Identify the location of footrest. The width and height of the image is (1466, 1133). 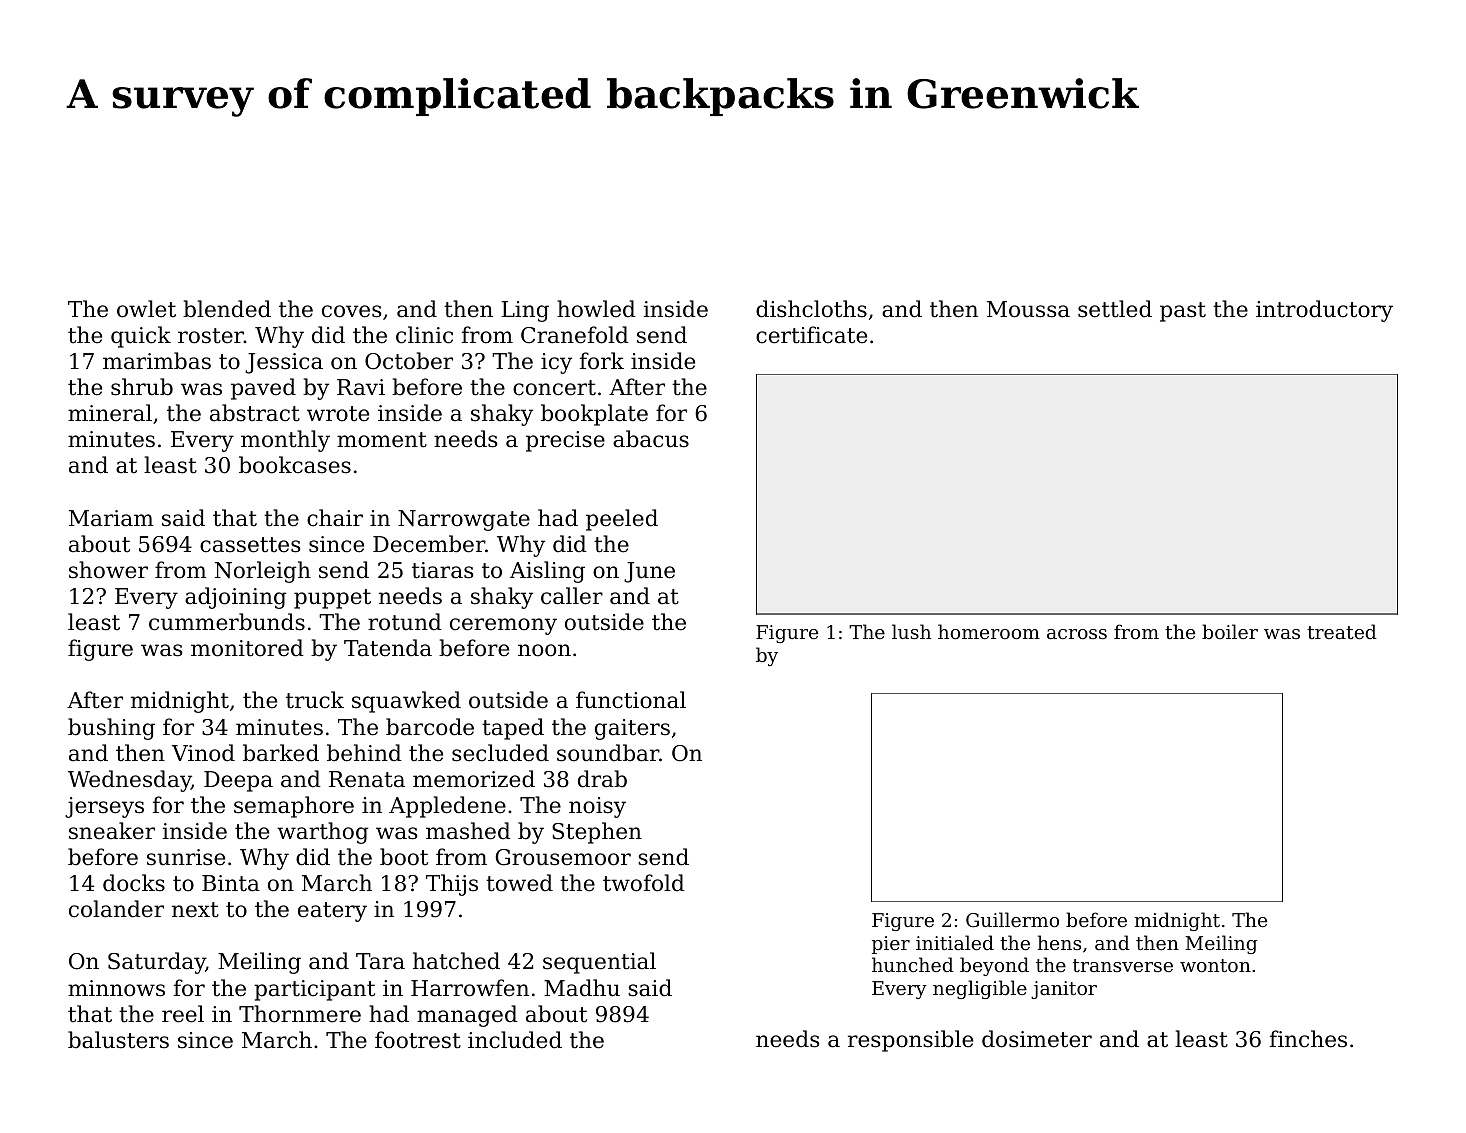
(418, 1040).
